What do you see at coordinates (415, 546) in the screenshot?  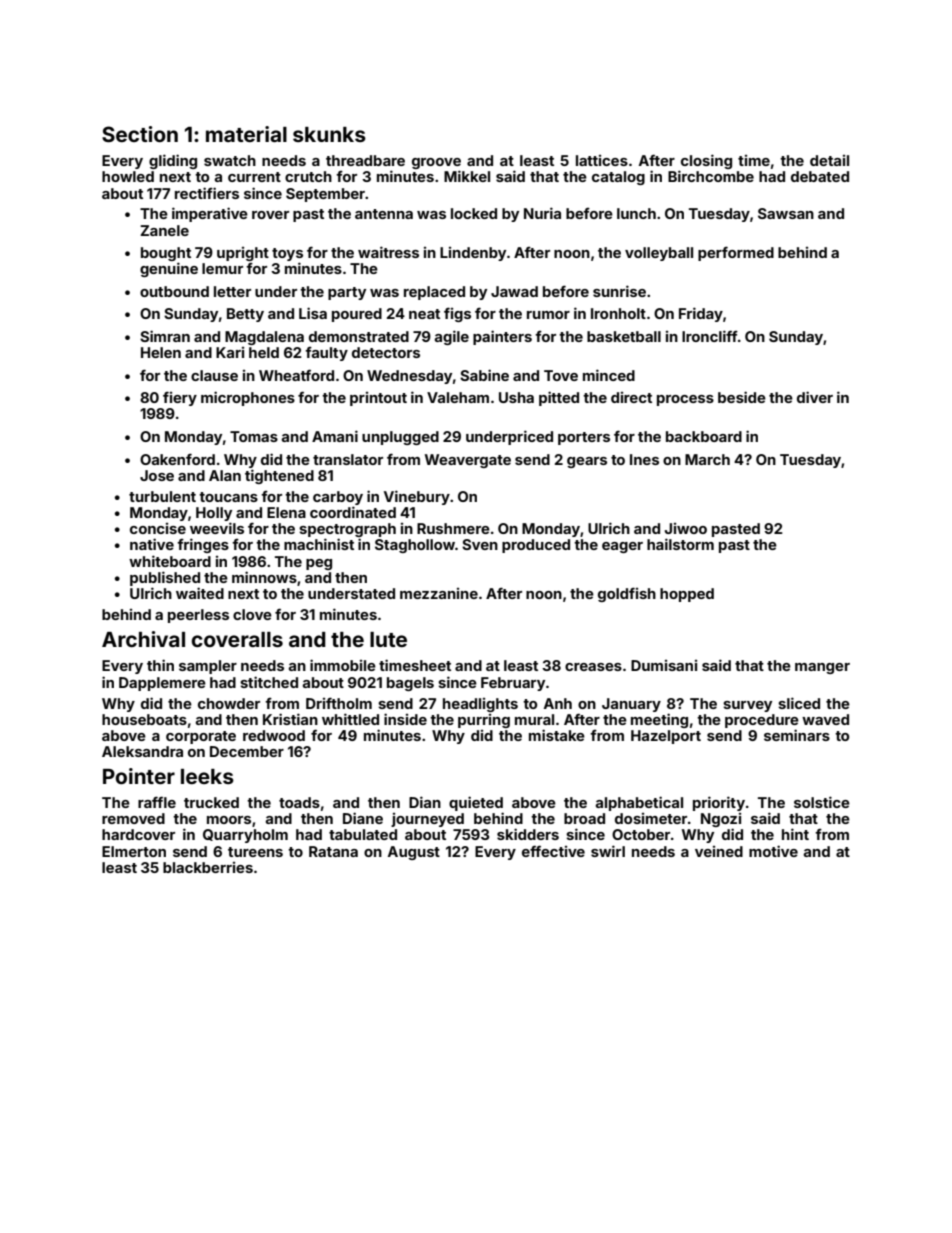 I see `Staghollow` at bounding box center [415, 546].
